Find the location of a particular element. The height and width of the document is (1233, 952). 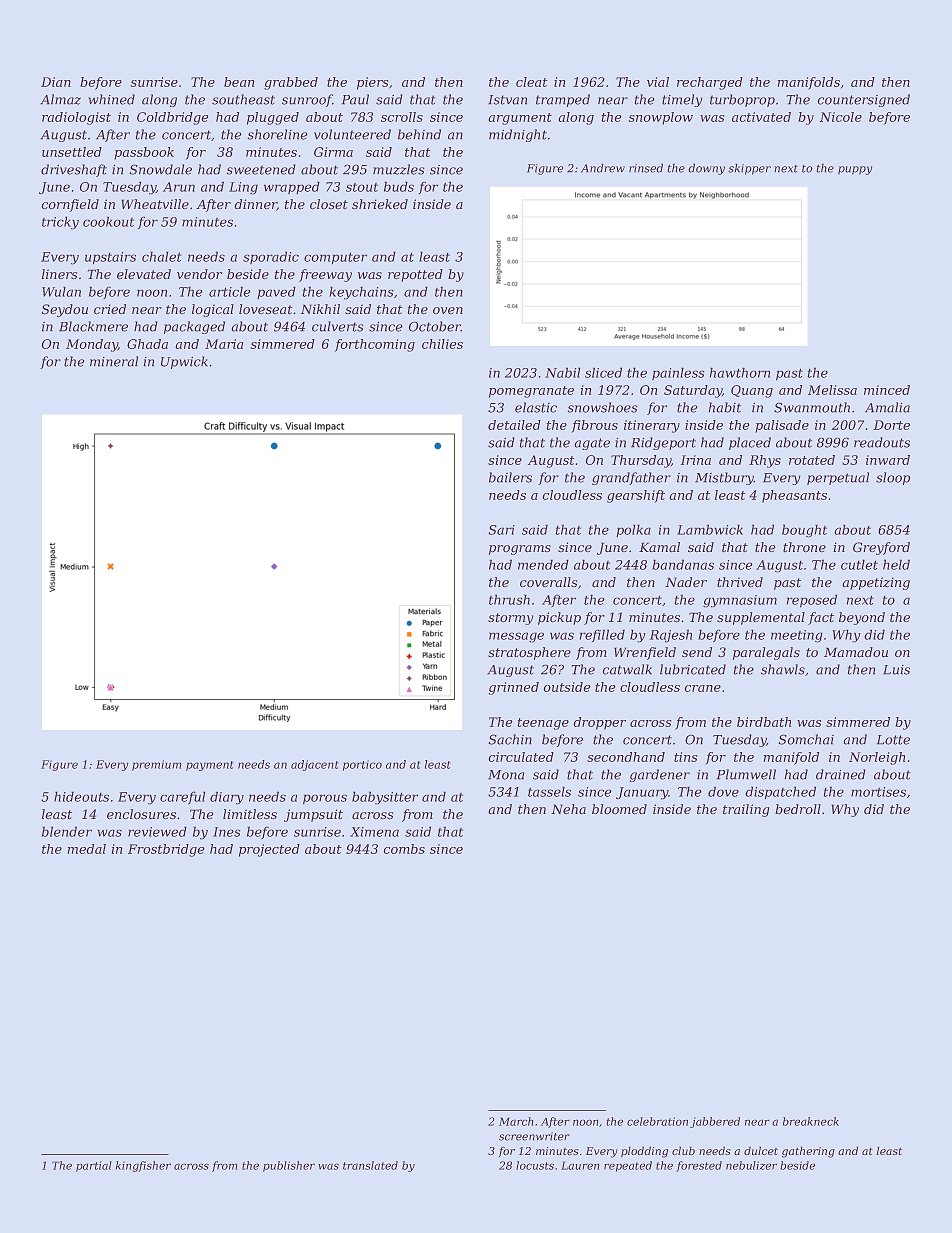

jabbered is located at coordinates (715, 1122).
